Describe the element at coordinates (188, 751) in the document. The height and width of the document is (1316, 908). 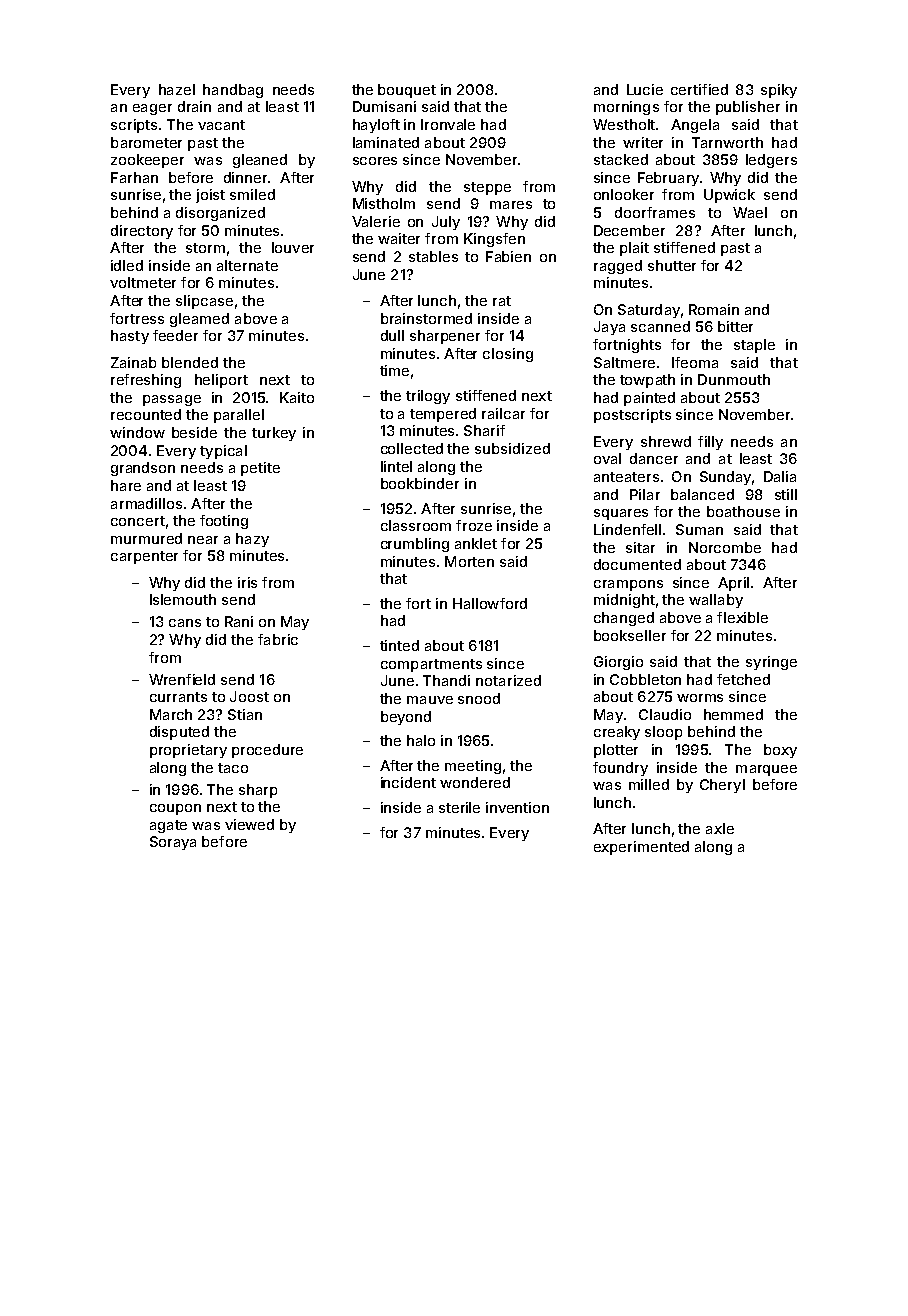
I see `proprietary` at that location.
